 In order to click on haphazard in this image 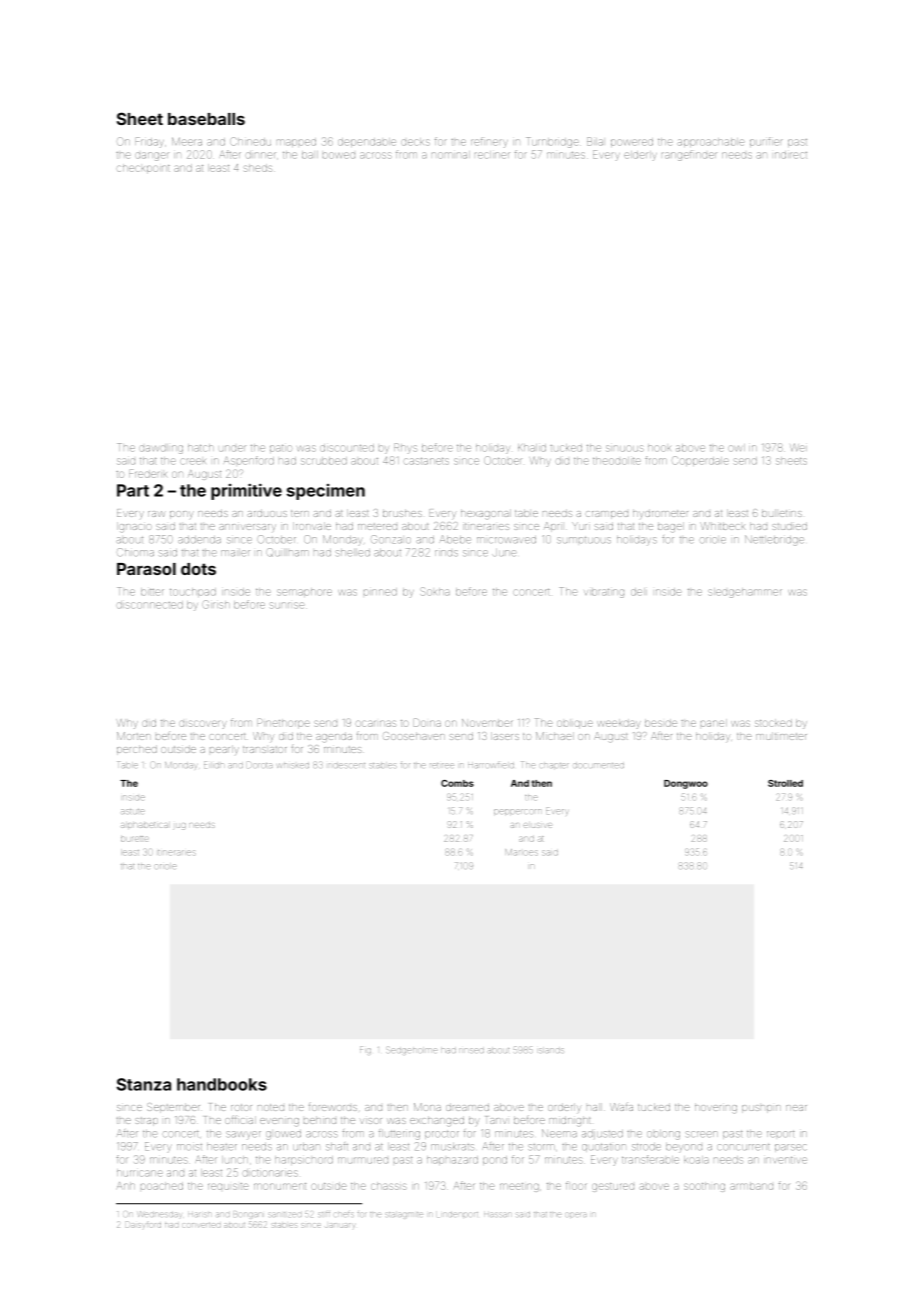, I will do `click(452, 1160)`.
